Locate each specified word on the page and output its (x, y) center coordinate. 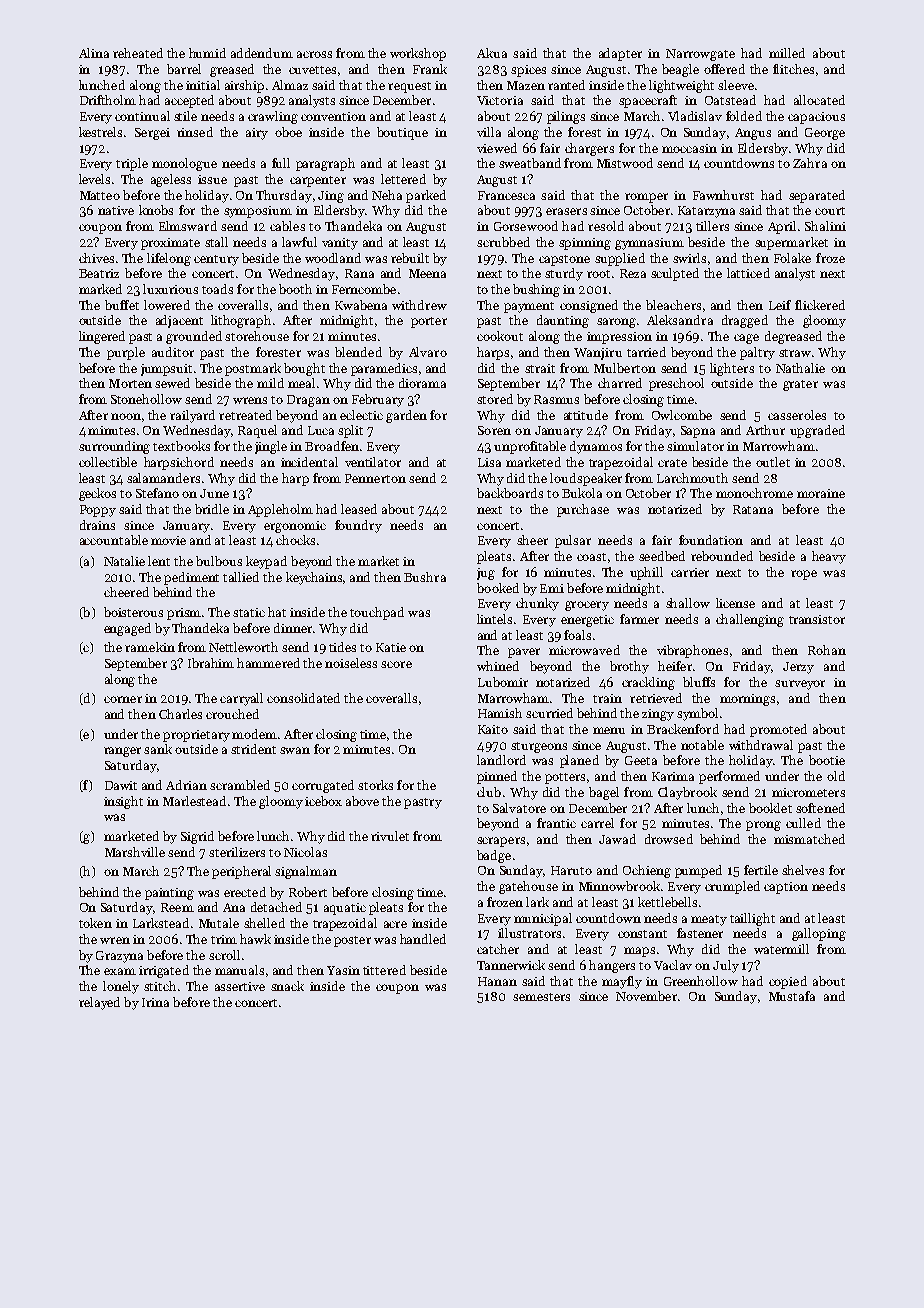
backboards (510, 493)
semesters (541, 997)
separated (817, 196)
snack (287, 986)
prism (184, 614)
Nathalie (800, 368)
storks (375, 785)
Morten (130, 383)
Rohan (827, 650)
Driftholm (108, 100)
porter (429, 322)
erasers (566, 211)
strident (253, 749)
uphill (646, 573)
